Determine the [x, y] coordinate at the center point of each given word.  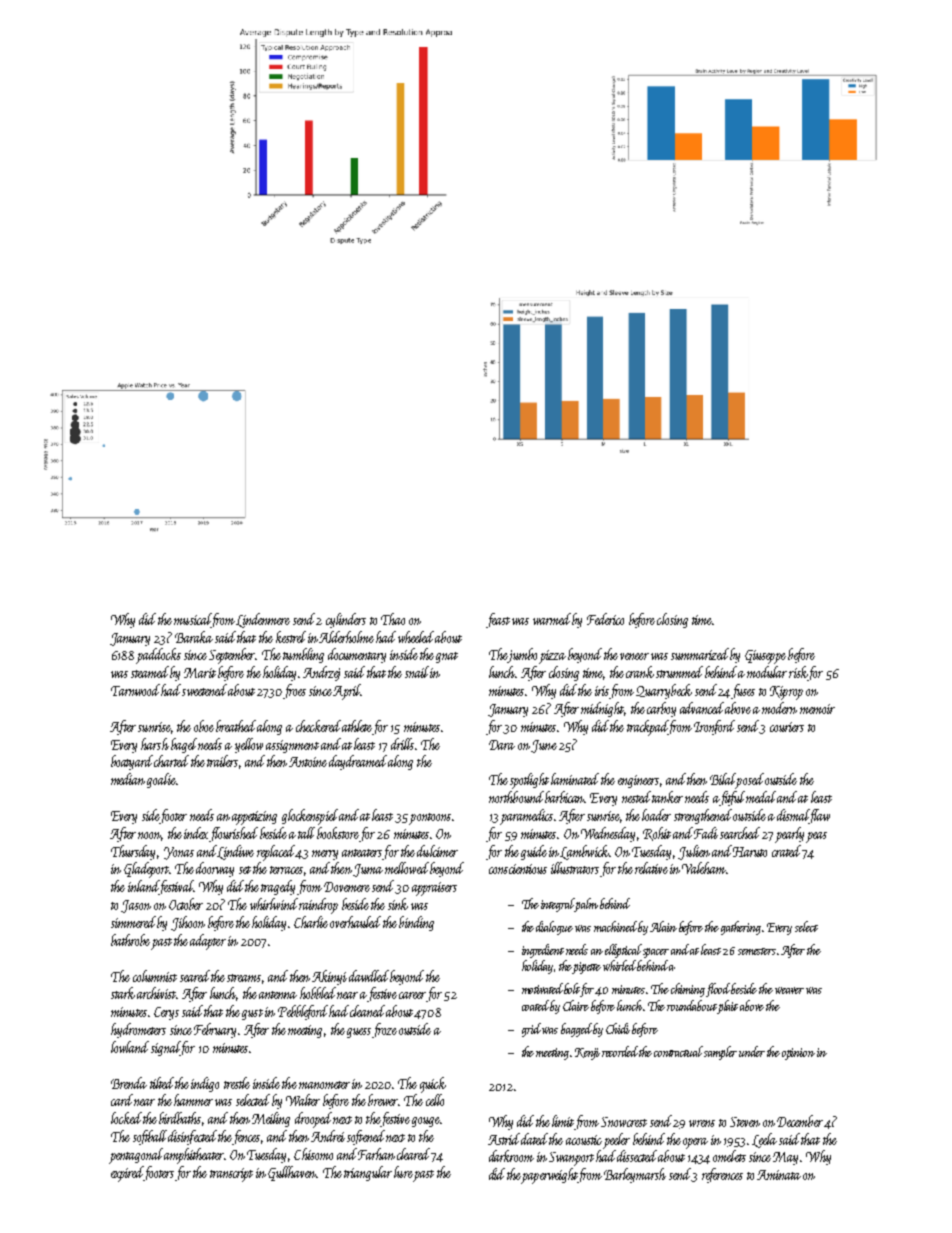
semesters [757, 951]
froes [294, 691]
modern [779, 708]
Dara [502, 745]
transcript [231, 1175]
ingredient [543, 951]
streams [244, 978]
